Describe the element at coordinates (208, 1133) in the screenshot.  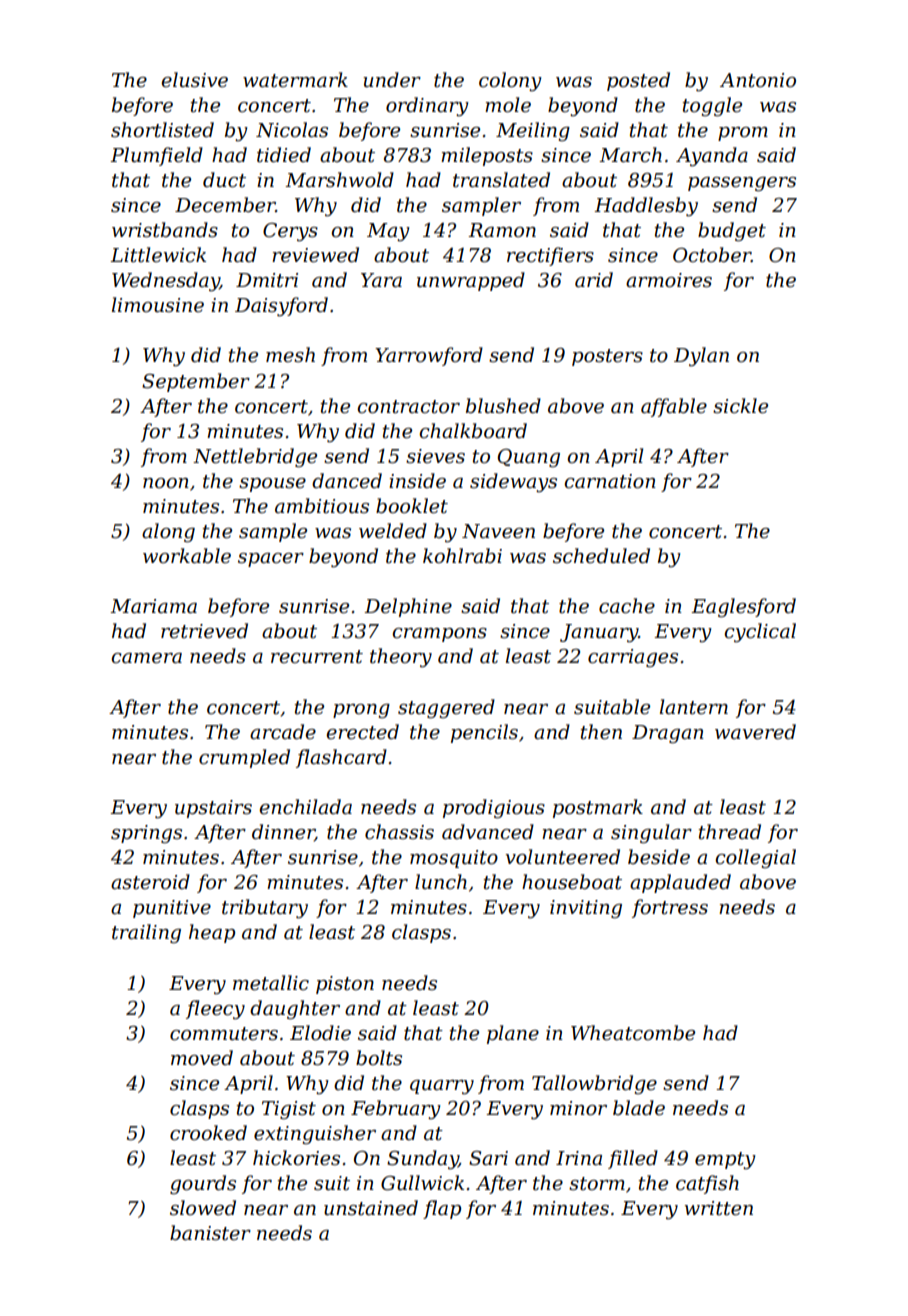
I see `crooked` at that location.
